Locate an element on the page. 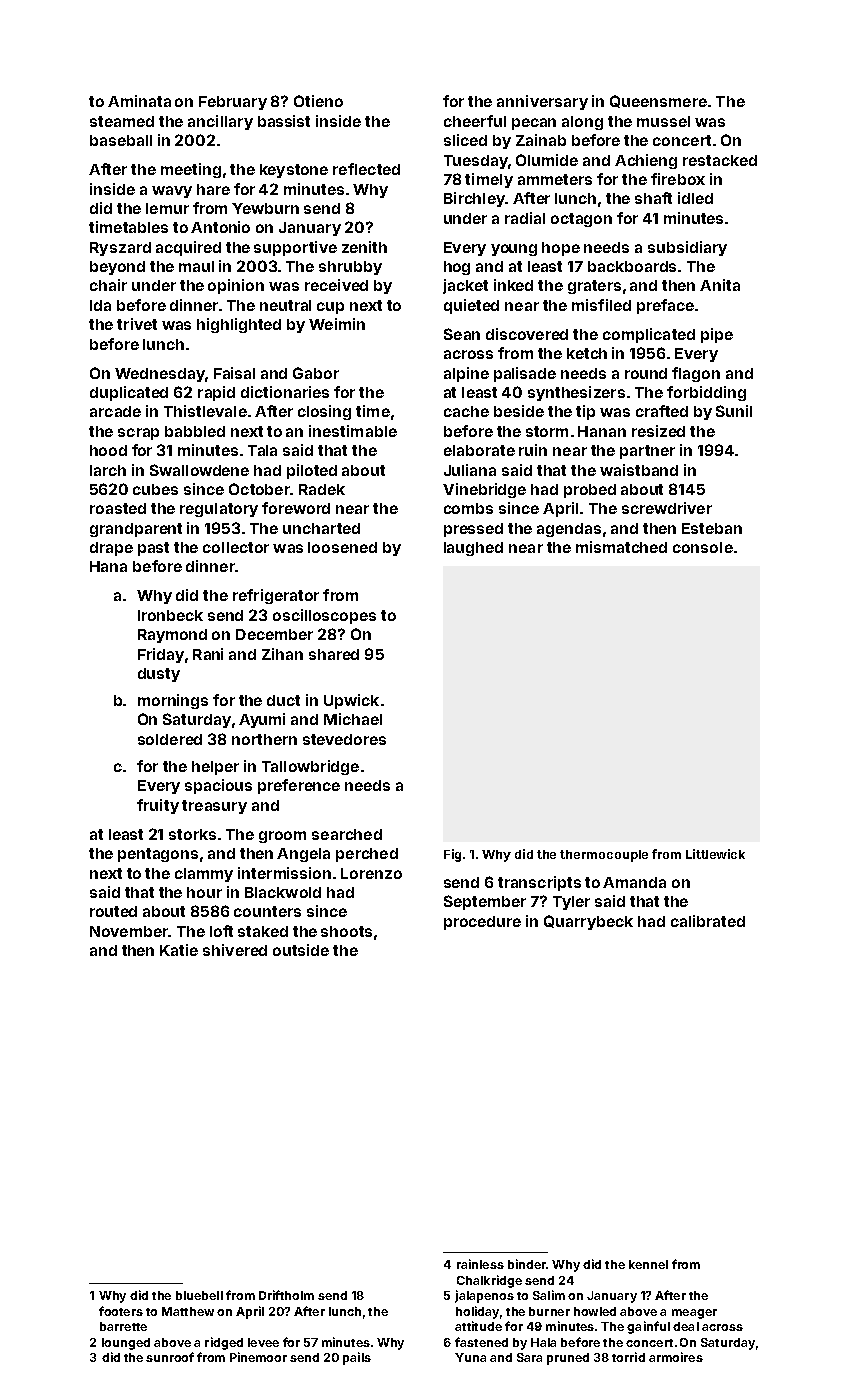 The width and height of the image is (849, 1400). misfiled is located at coordinates (601, 305).
